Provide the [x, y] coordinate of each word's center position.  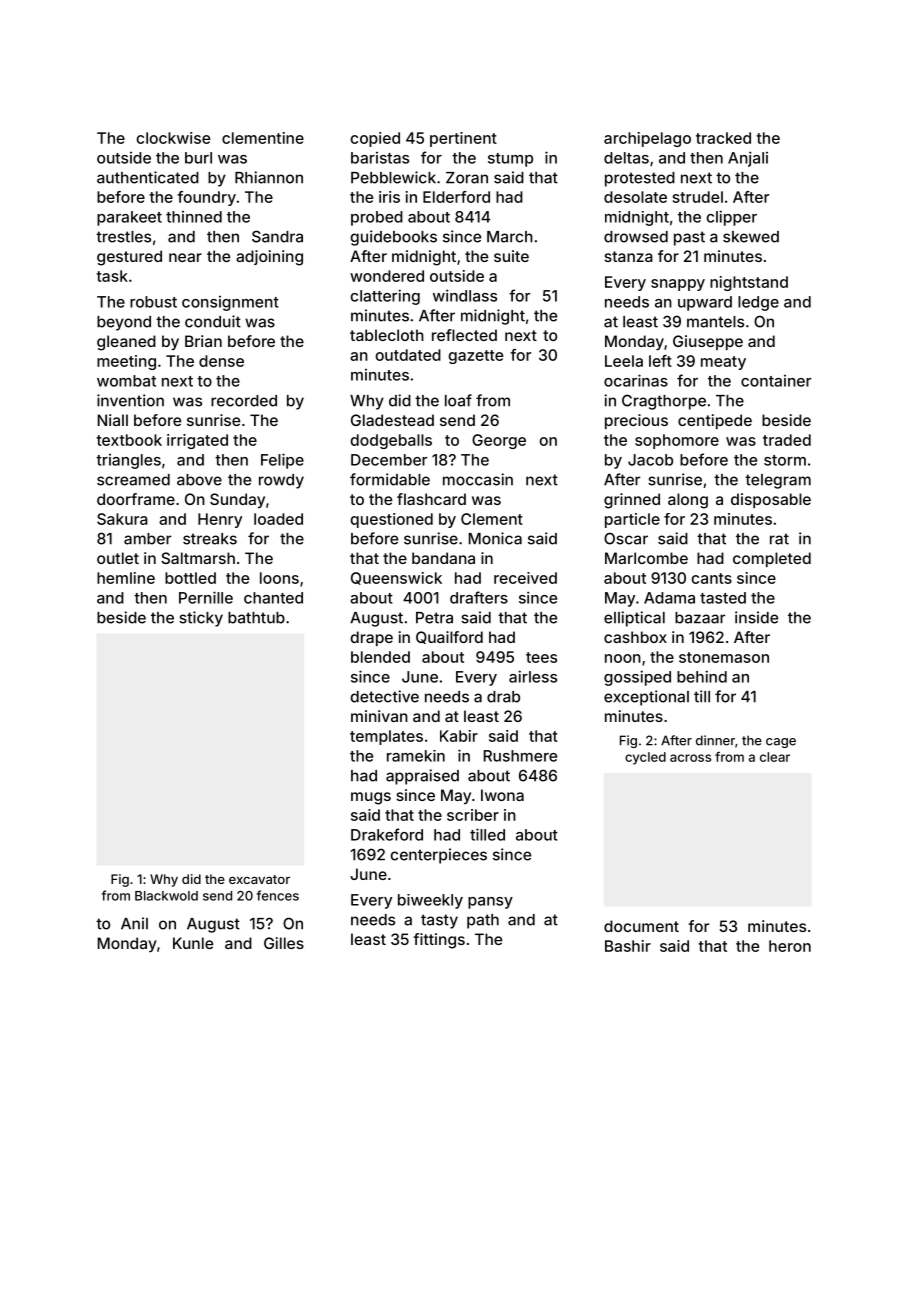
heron [790, 946]
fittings [439, 941]
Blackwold [166, 896]
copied [375, 139]
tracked [723, 138]
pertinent [463, 139]
